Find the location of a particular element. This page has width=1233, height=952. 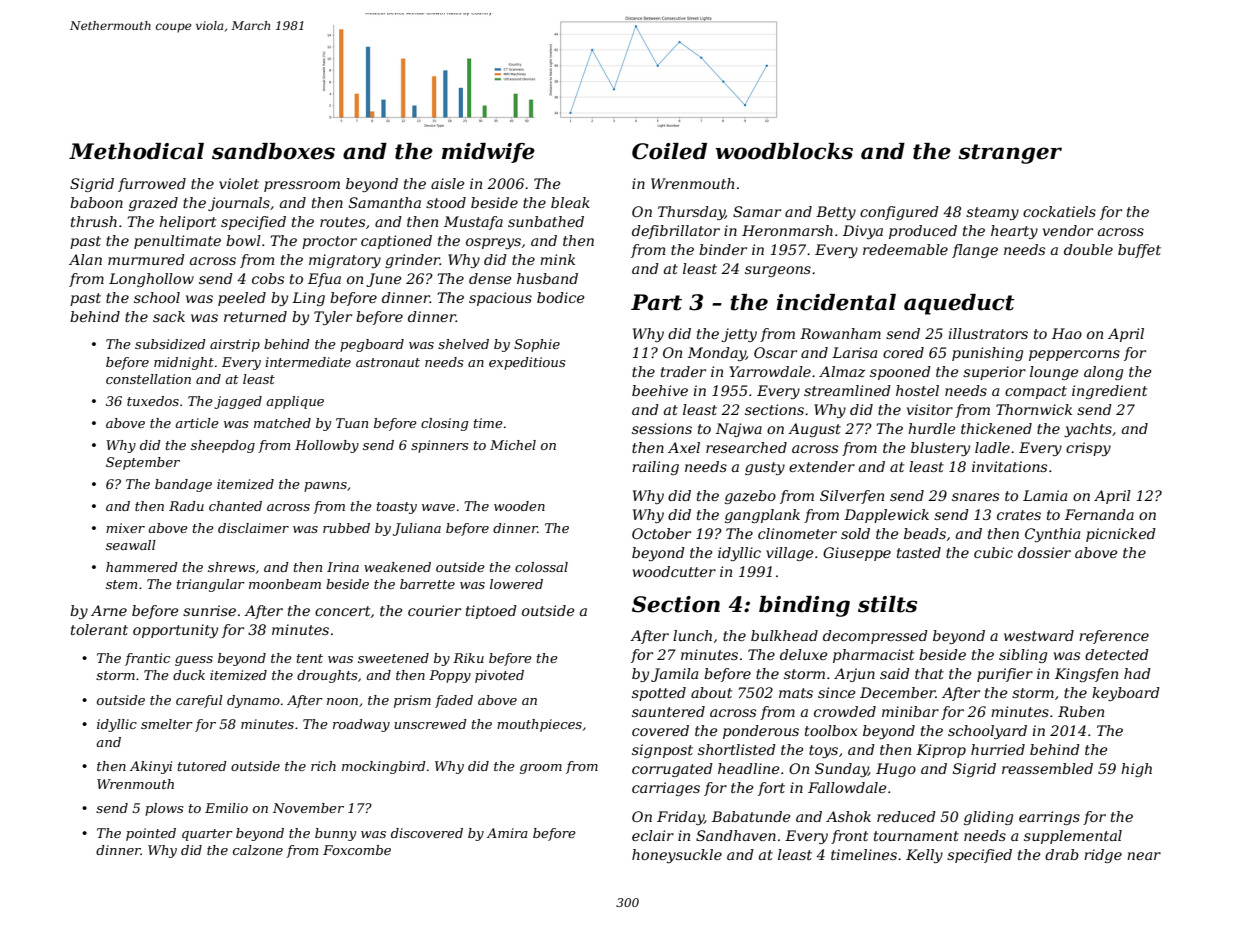

tutored is located at coordinates (202, 766).
